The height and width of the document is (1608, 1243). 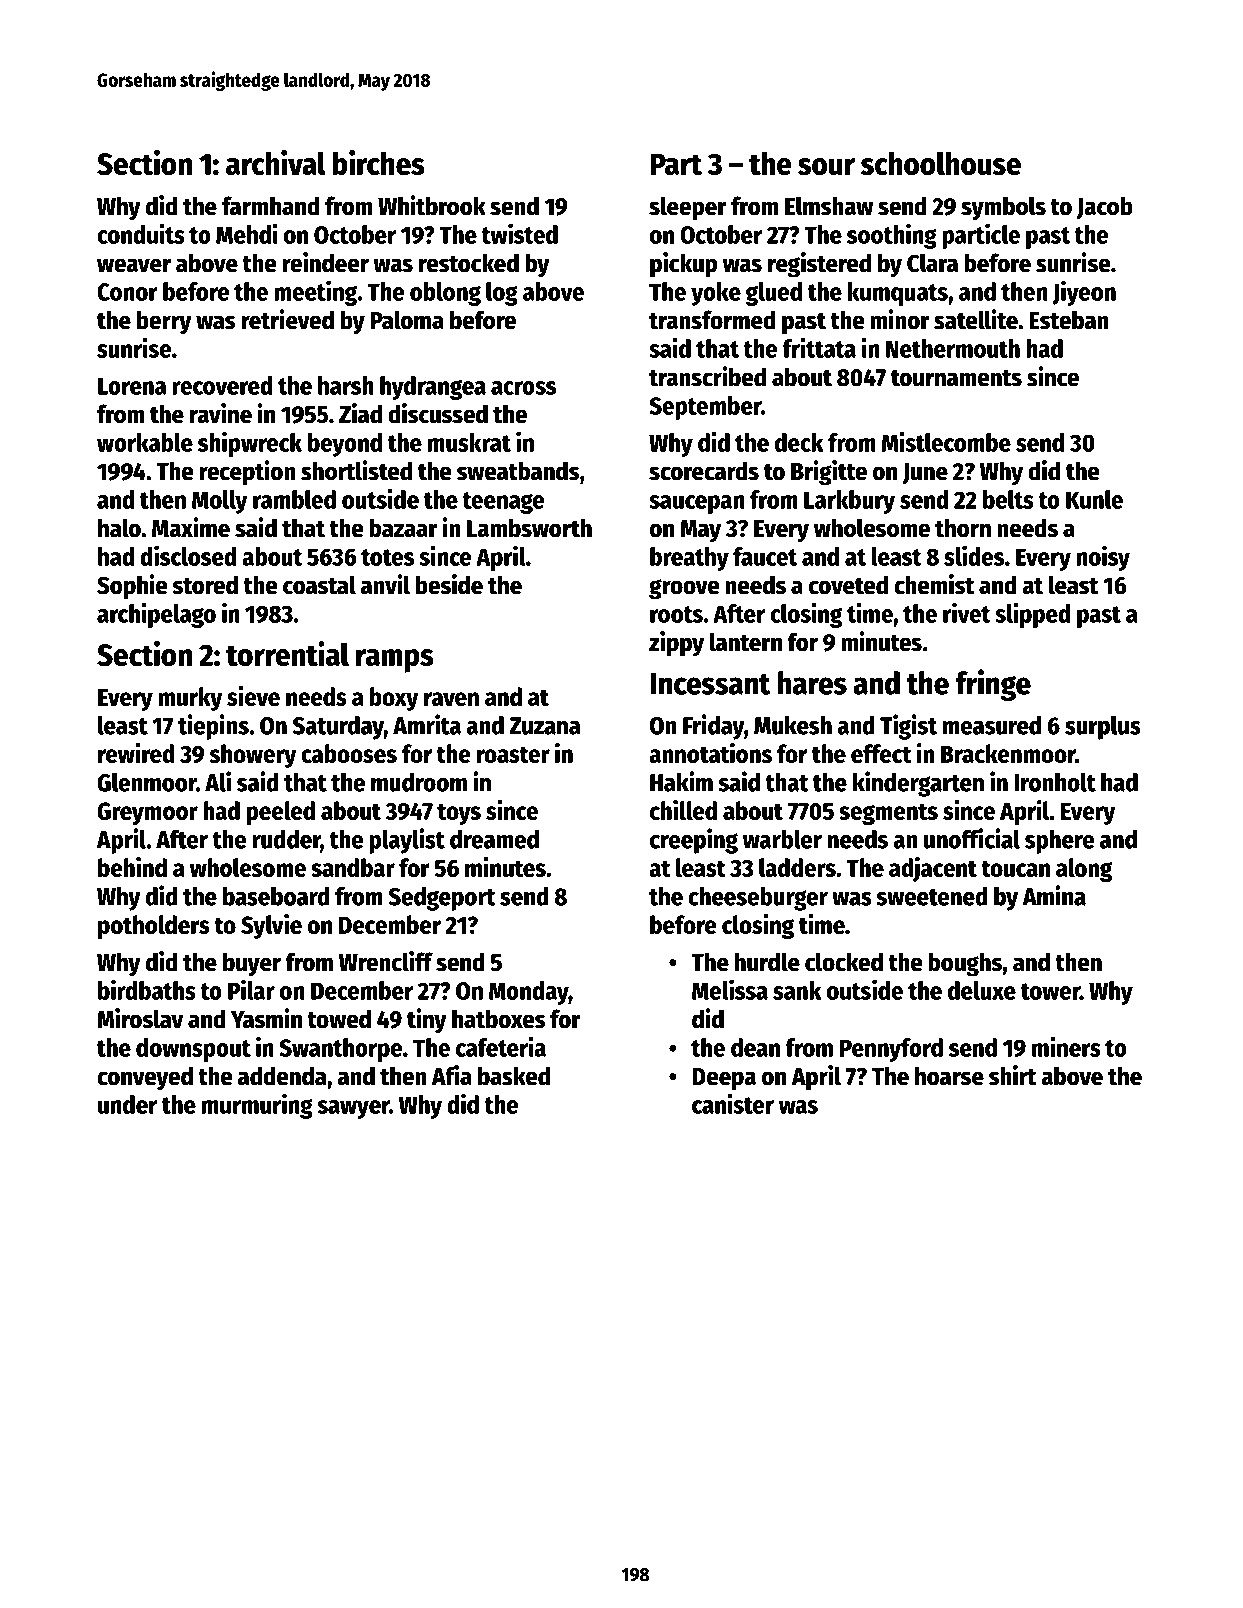 I want to click on Wrencliff, so click(x=386, y=961).
